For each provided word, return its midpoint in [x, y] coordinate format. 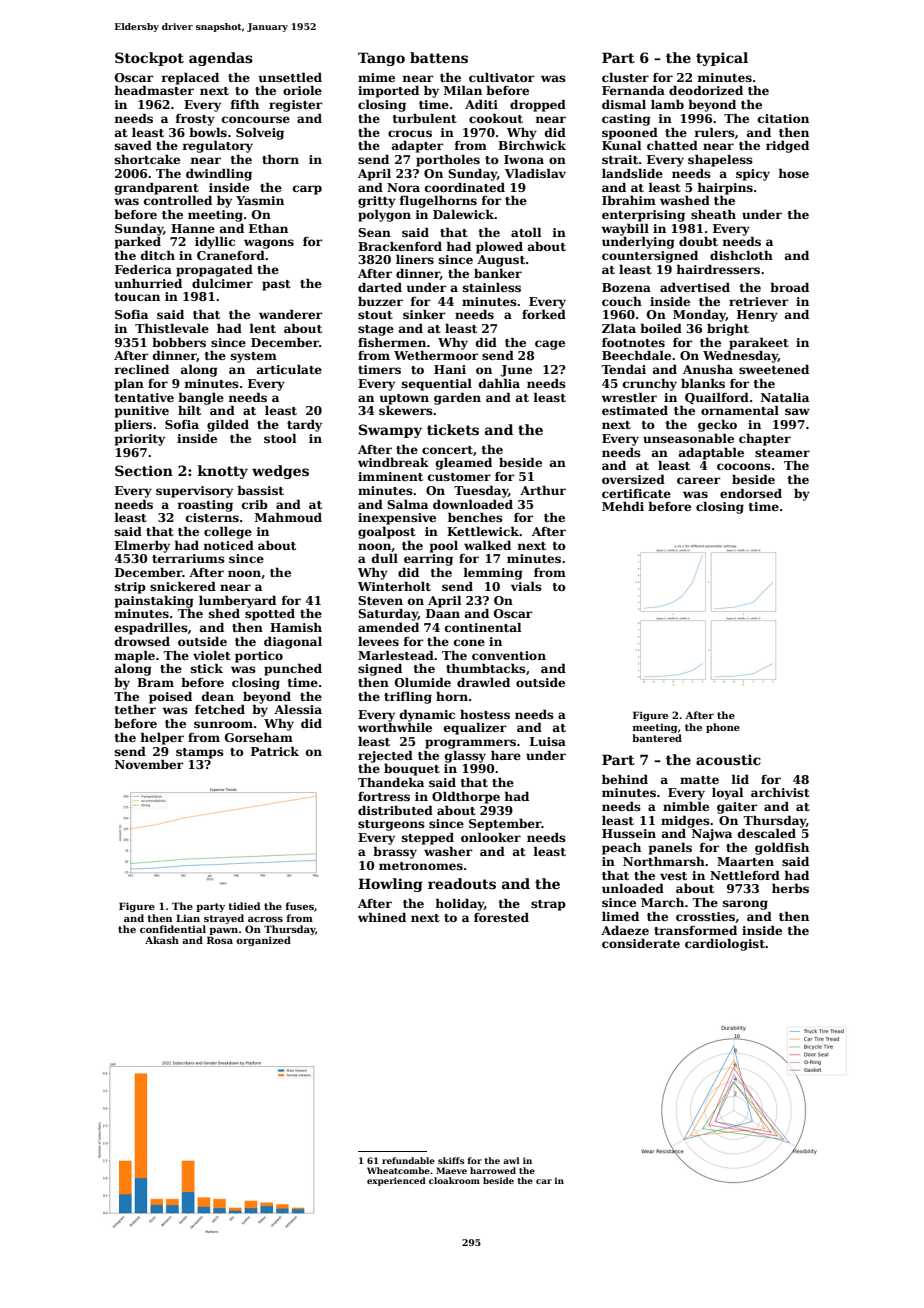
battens [439, 57]
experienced [396, 1181]
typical [722, 59]
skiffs [451, 1160]
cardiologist [725, 944]
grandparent [157, 188]
